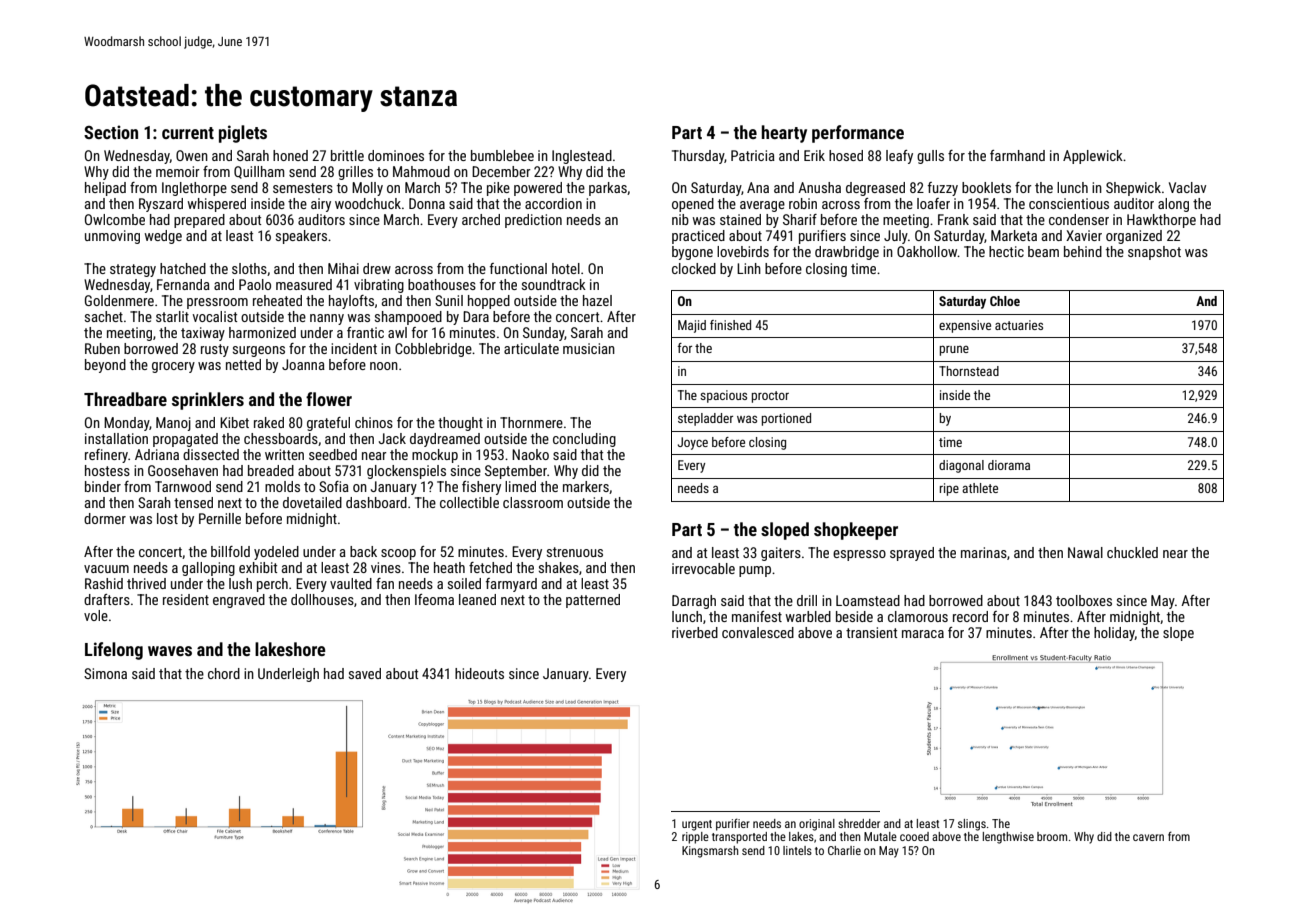  Describe the element at coordinates (365, 673) in the page. I see `saved` at that location.
